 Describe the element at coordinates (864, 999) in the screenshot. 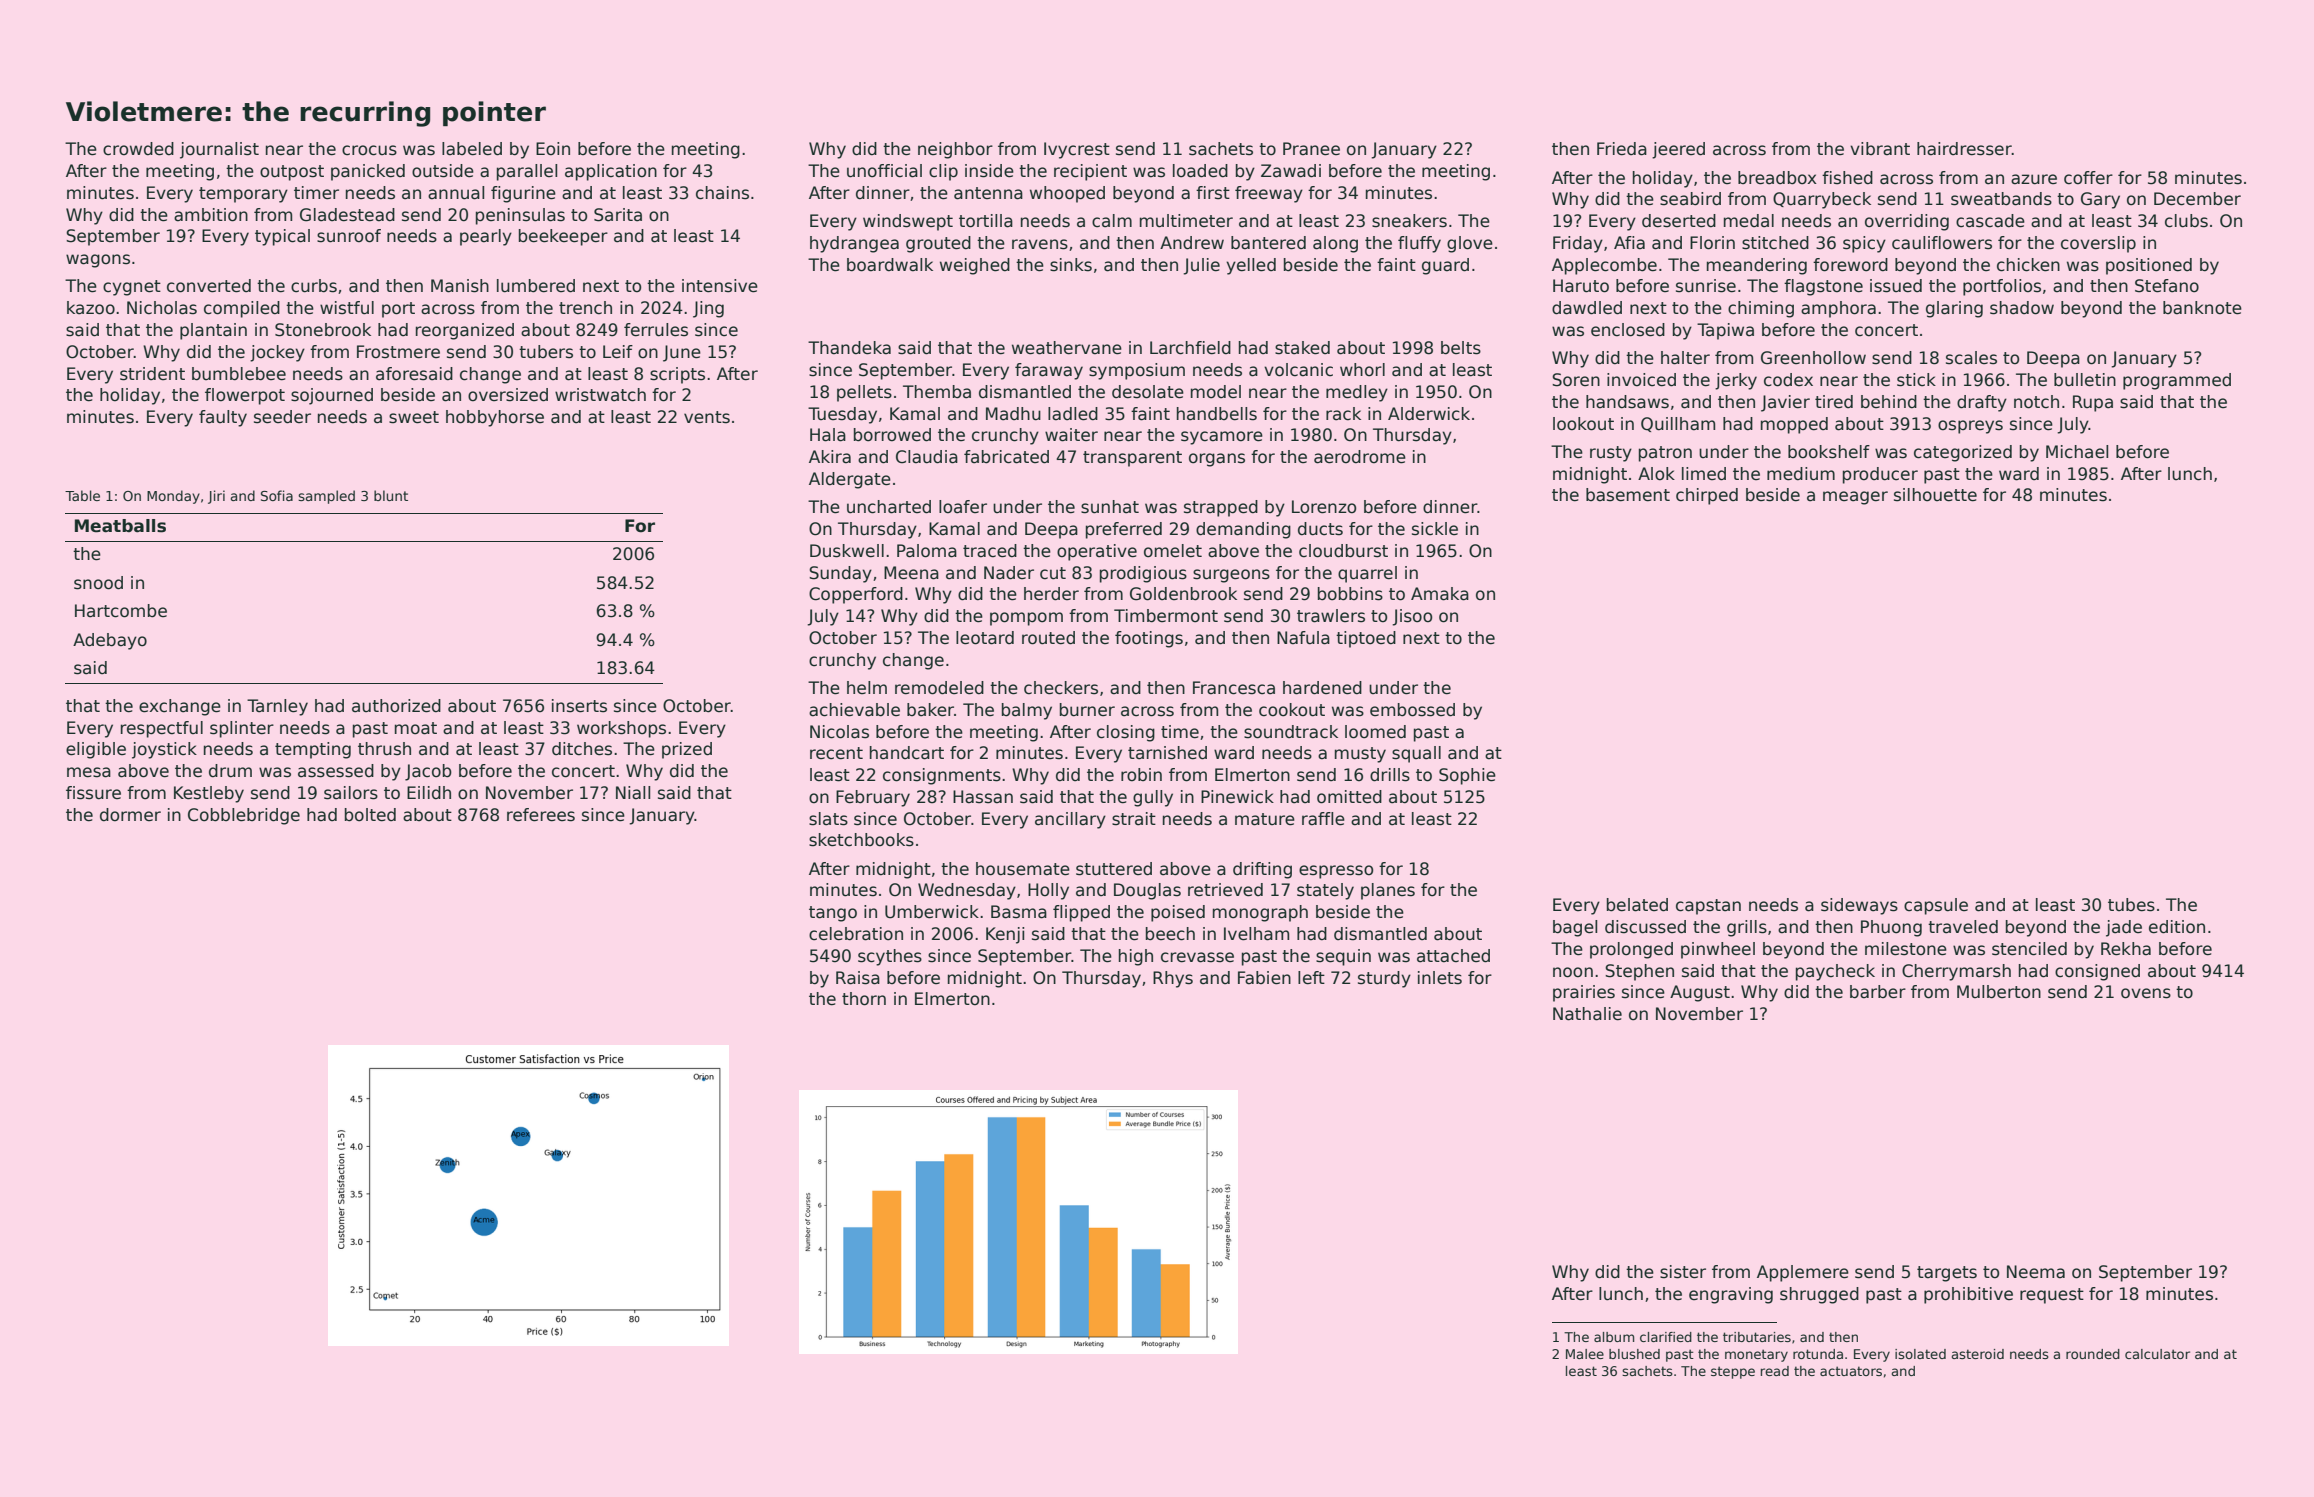

I see `thorn` at that location.
